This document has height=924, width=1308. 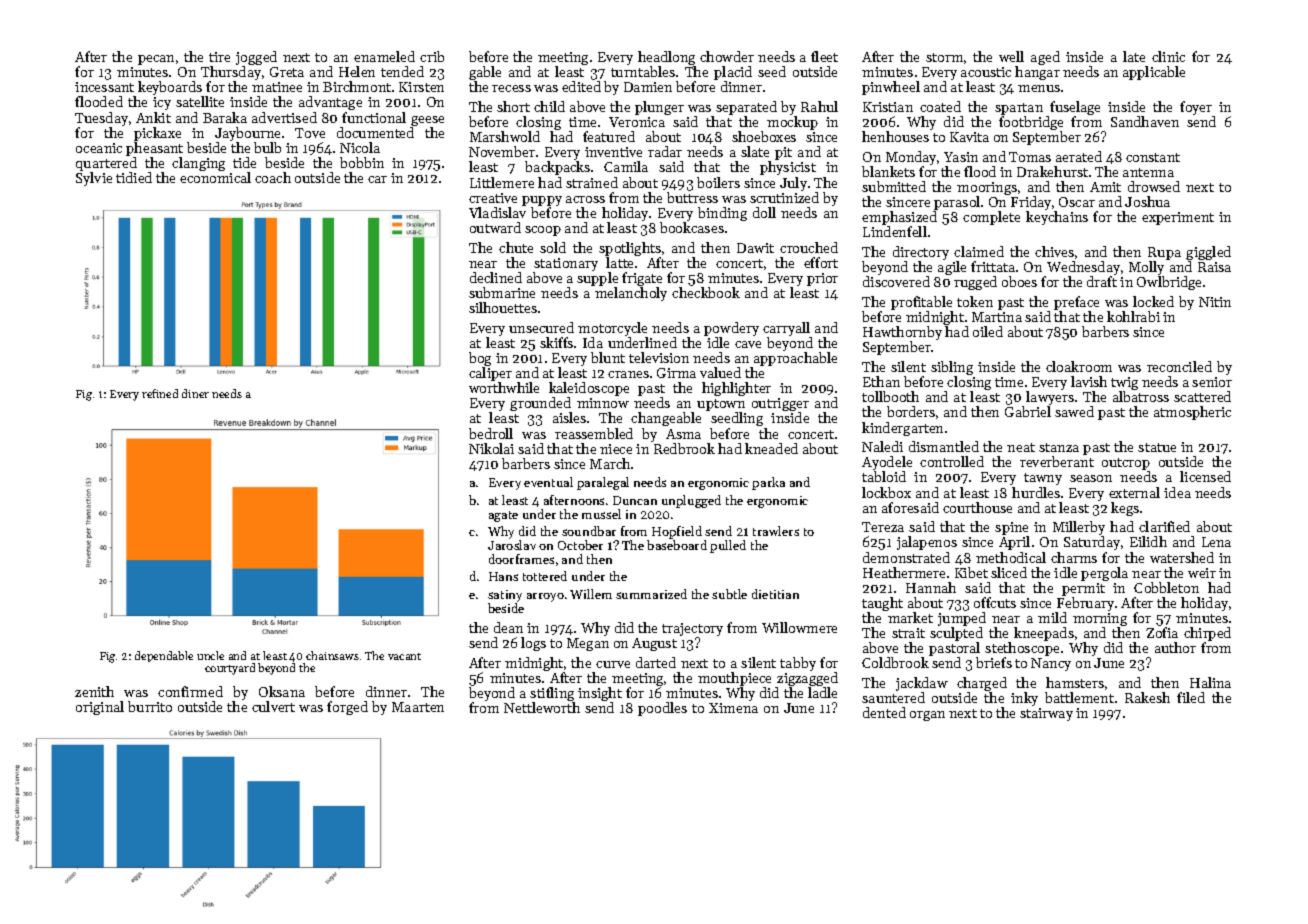 What do you see at coordinates (347, 708) in the document?
I see `forged` at bounding box center [347, 708].
